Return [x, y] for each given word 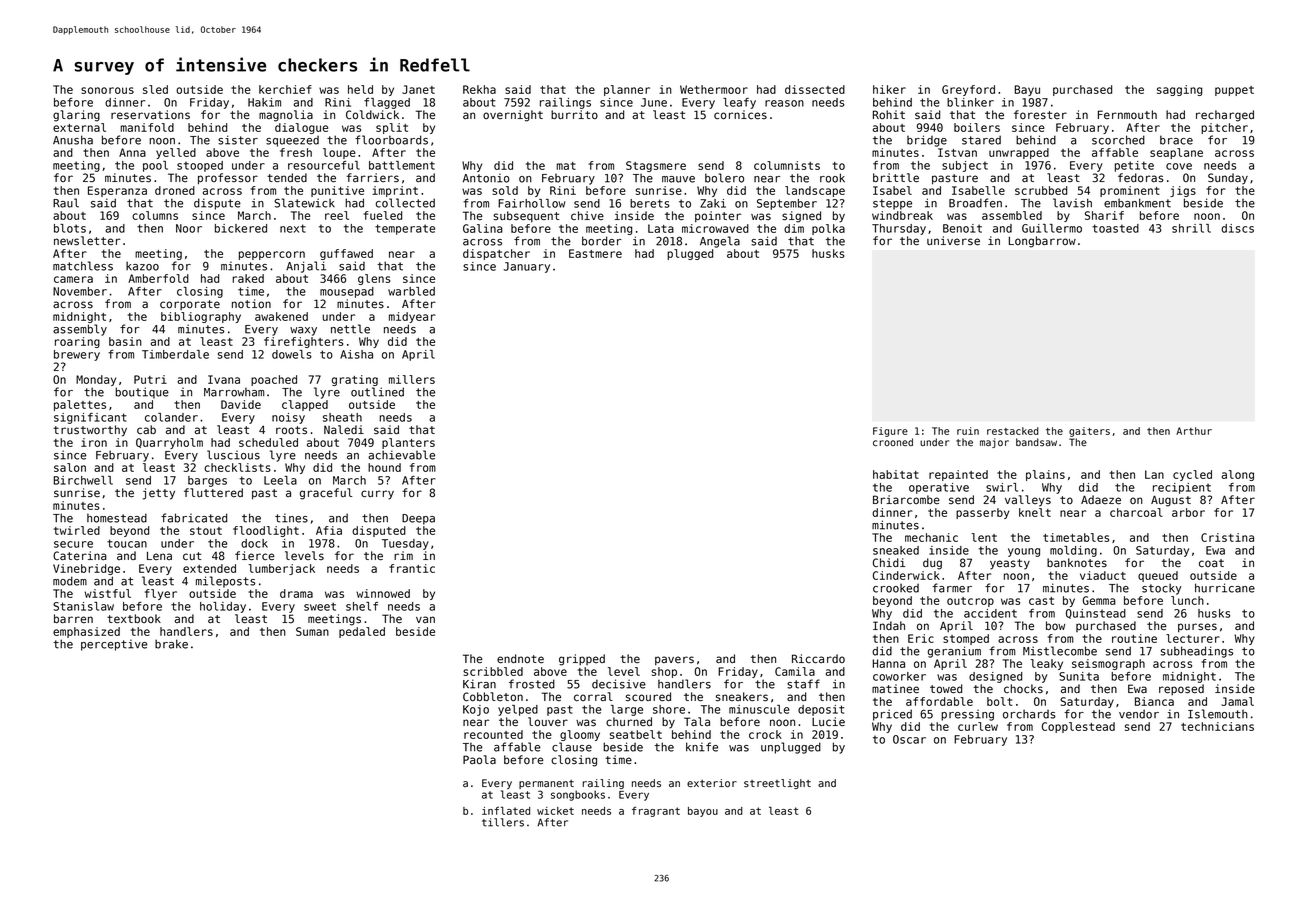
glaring [76, 116]
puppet [1234, 91]
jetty [159, 494]
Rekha [479, 89]
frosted [532, 684]
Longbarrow [1042, 242]
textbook [134, 618]
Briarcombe [906, 499]
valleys [1028, 501]
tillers [503, 822]
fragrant [656, 811]
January [526, 267]
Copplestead [1078, 727]
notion [251, 304]
